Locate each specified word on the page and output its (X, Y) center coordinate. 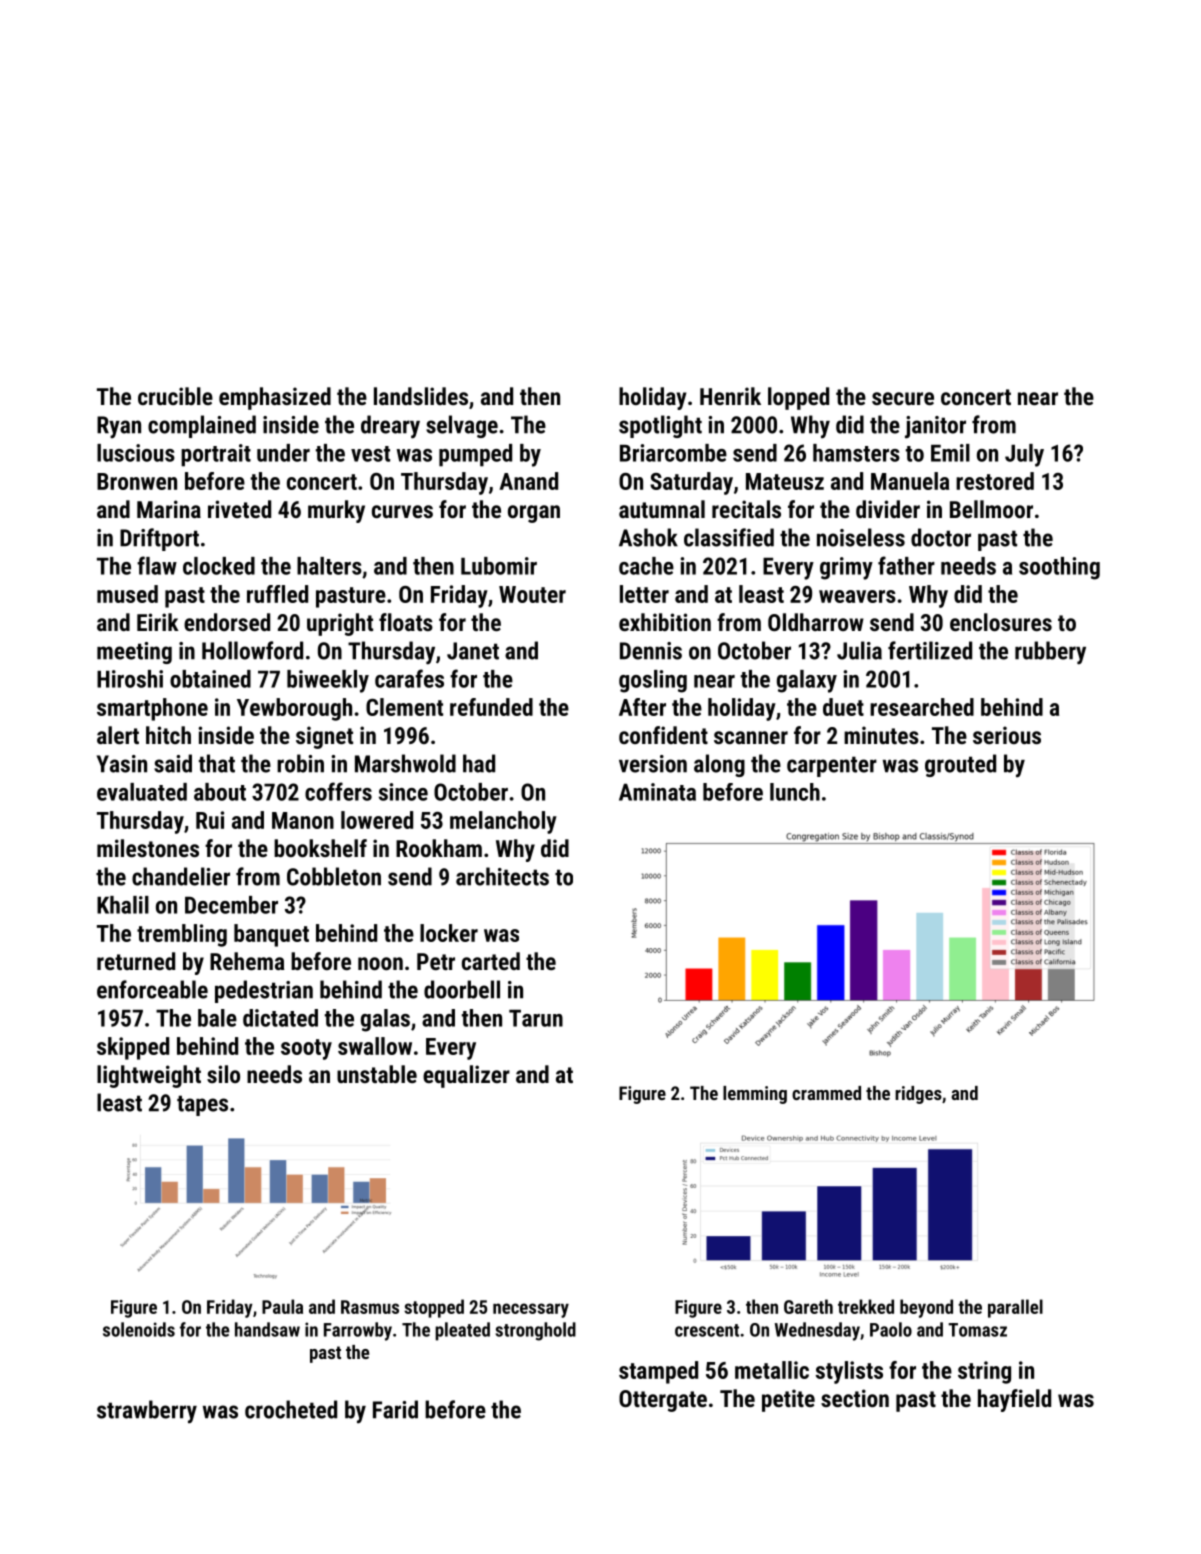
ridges (918, 1095)
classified (729, 537)
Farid (395, 1409)
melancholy (503, 822)
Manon (303, 820)
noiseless (861, 537)
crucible (175, 396)
